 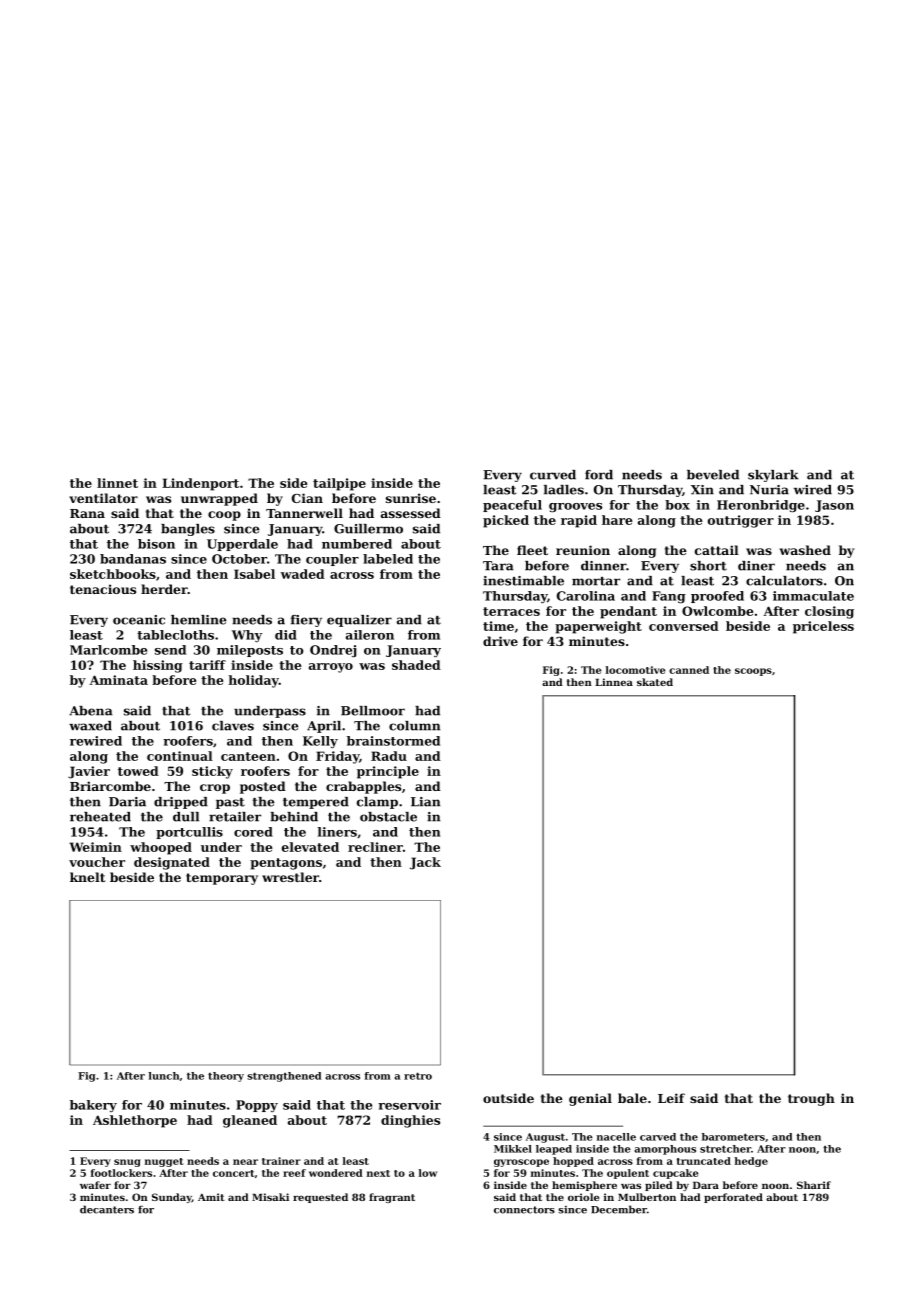 I want to click on tailpipe, so click(x=339, y=484).
